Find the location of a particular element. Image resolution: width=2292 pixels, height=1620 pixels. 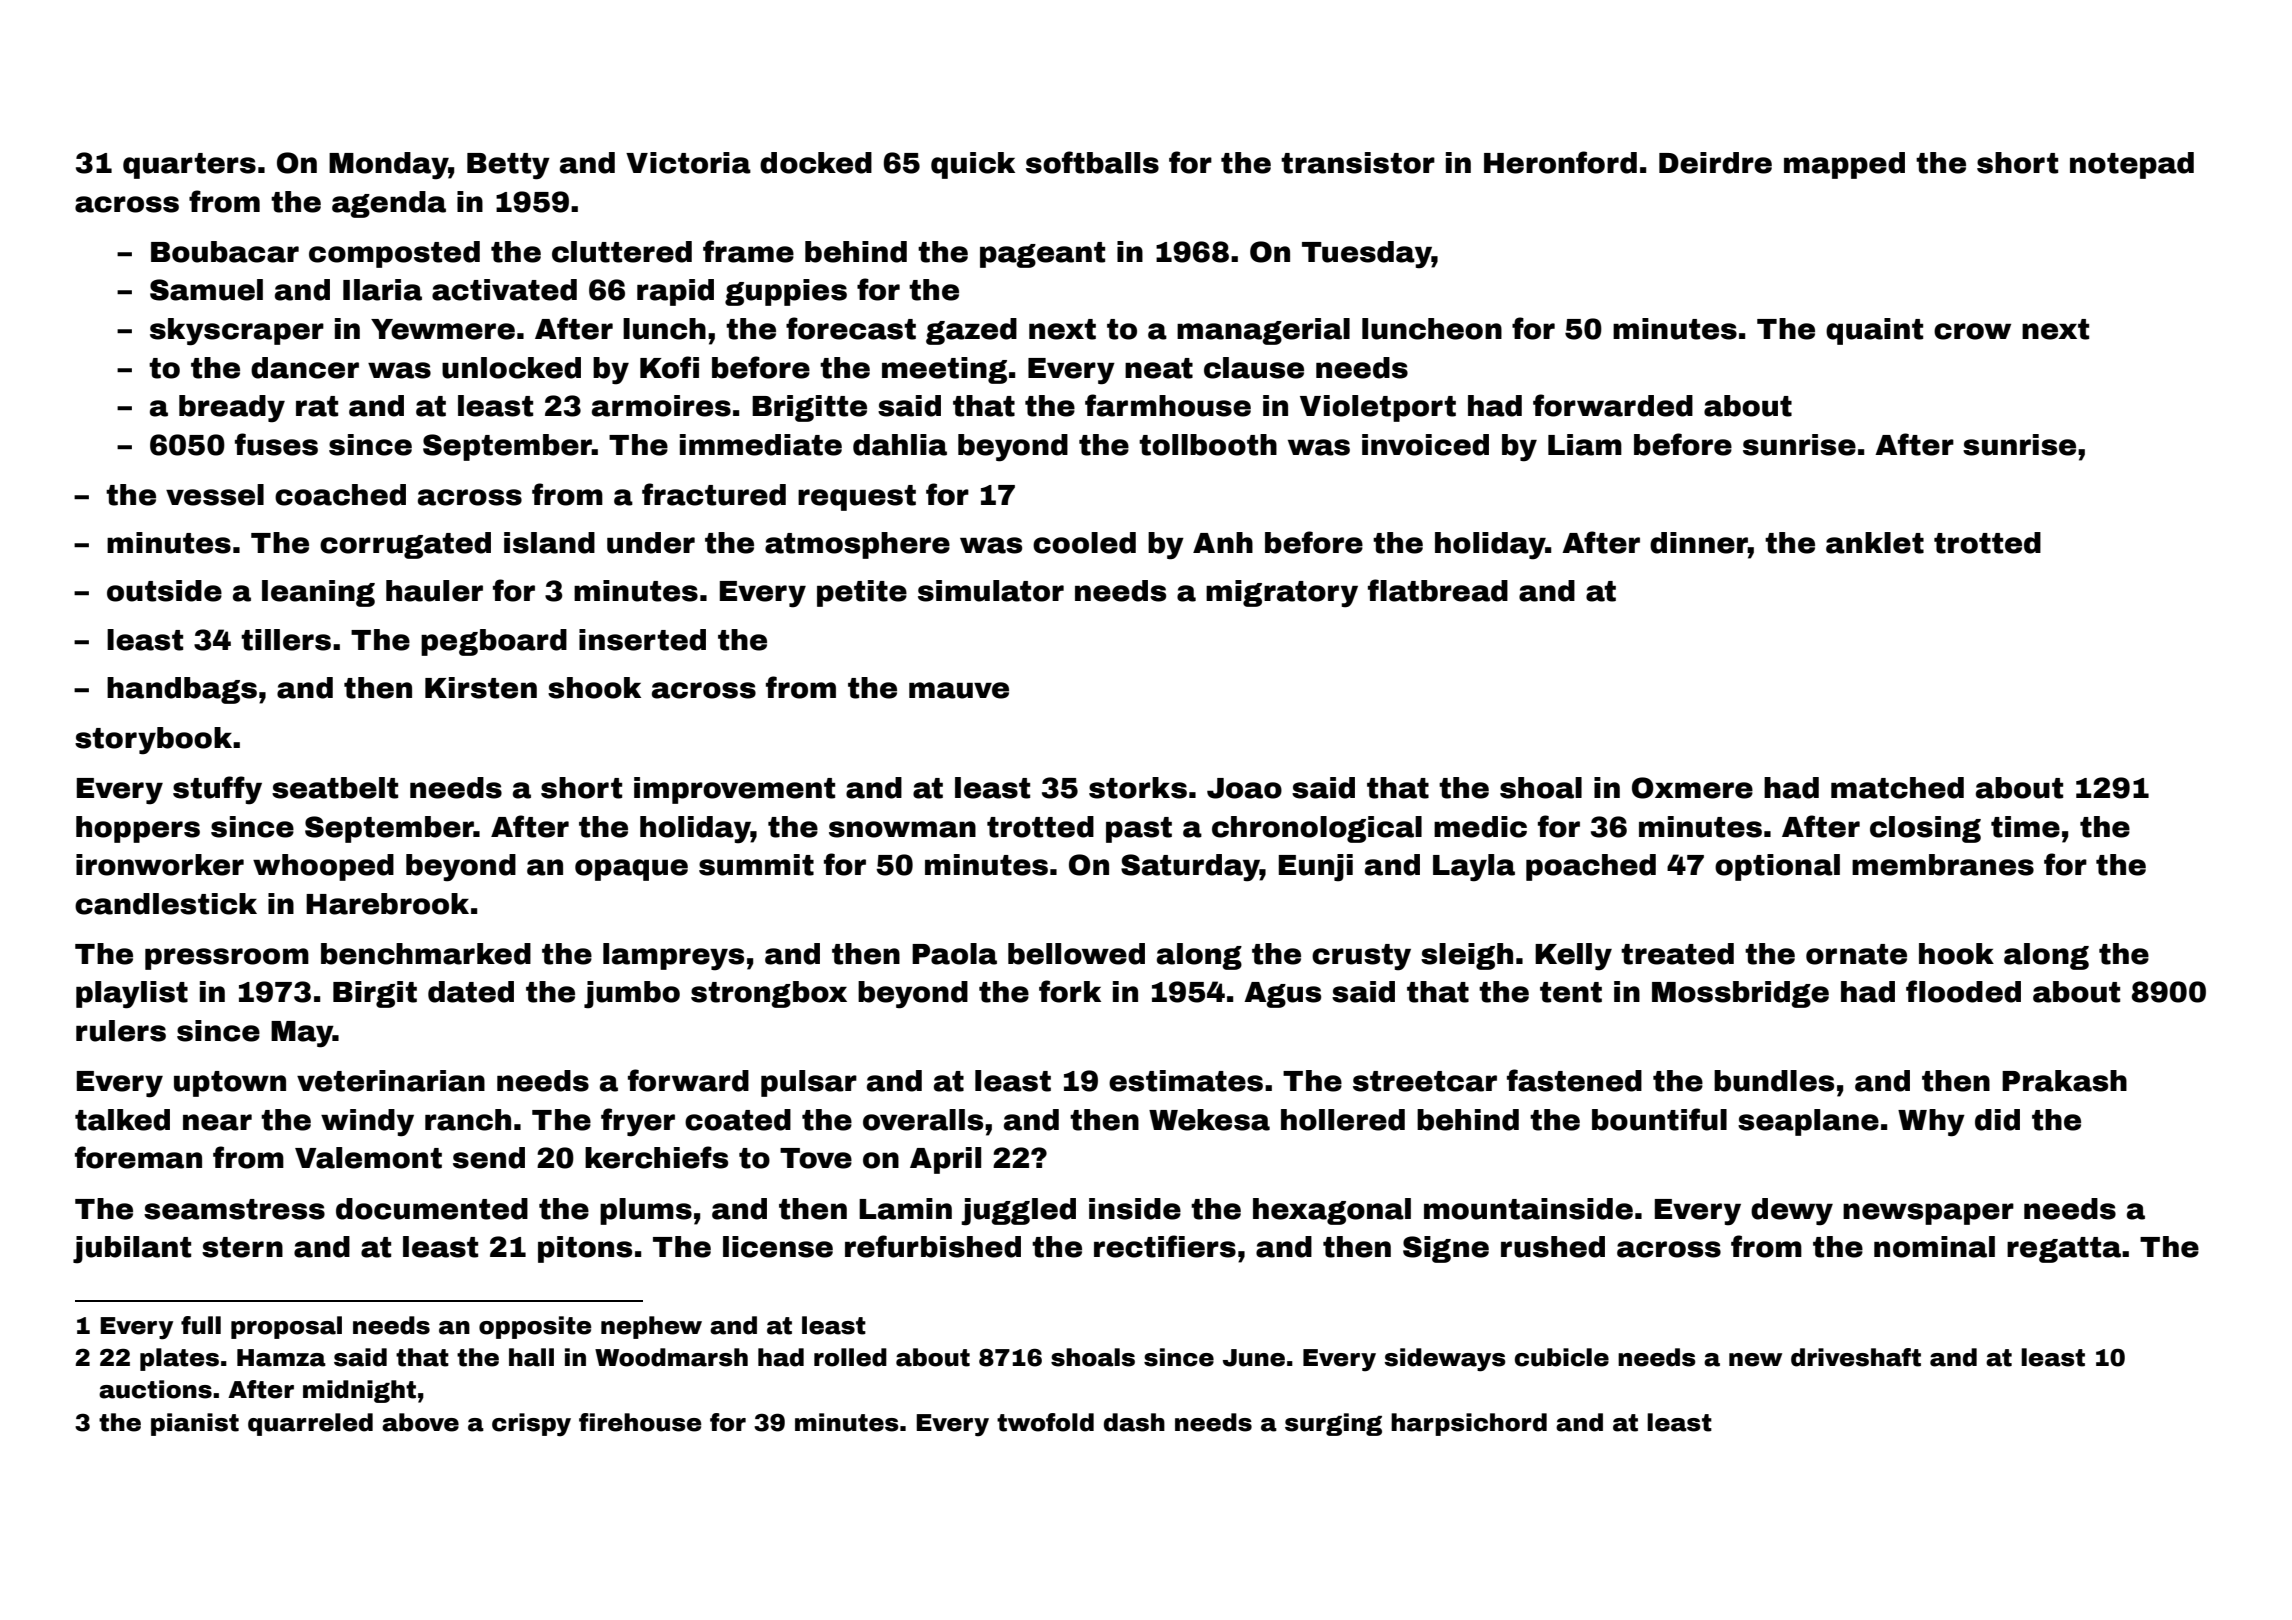

mapped is located at coordinates (1844, 165).
